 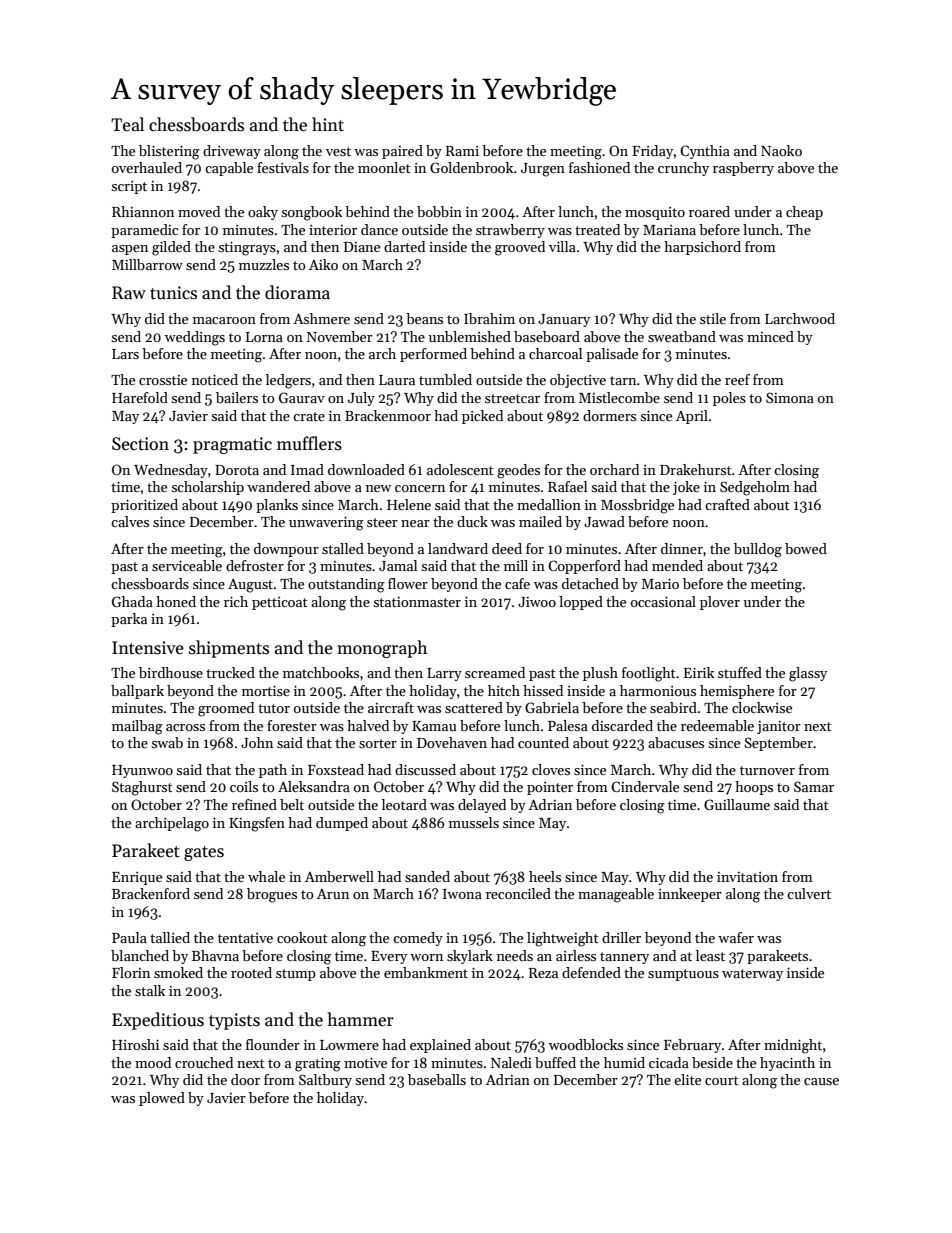 I want to click on Naledi, so click(x=511, y=1062).
